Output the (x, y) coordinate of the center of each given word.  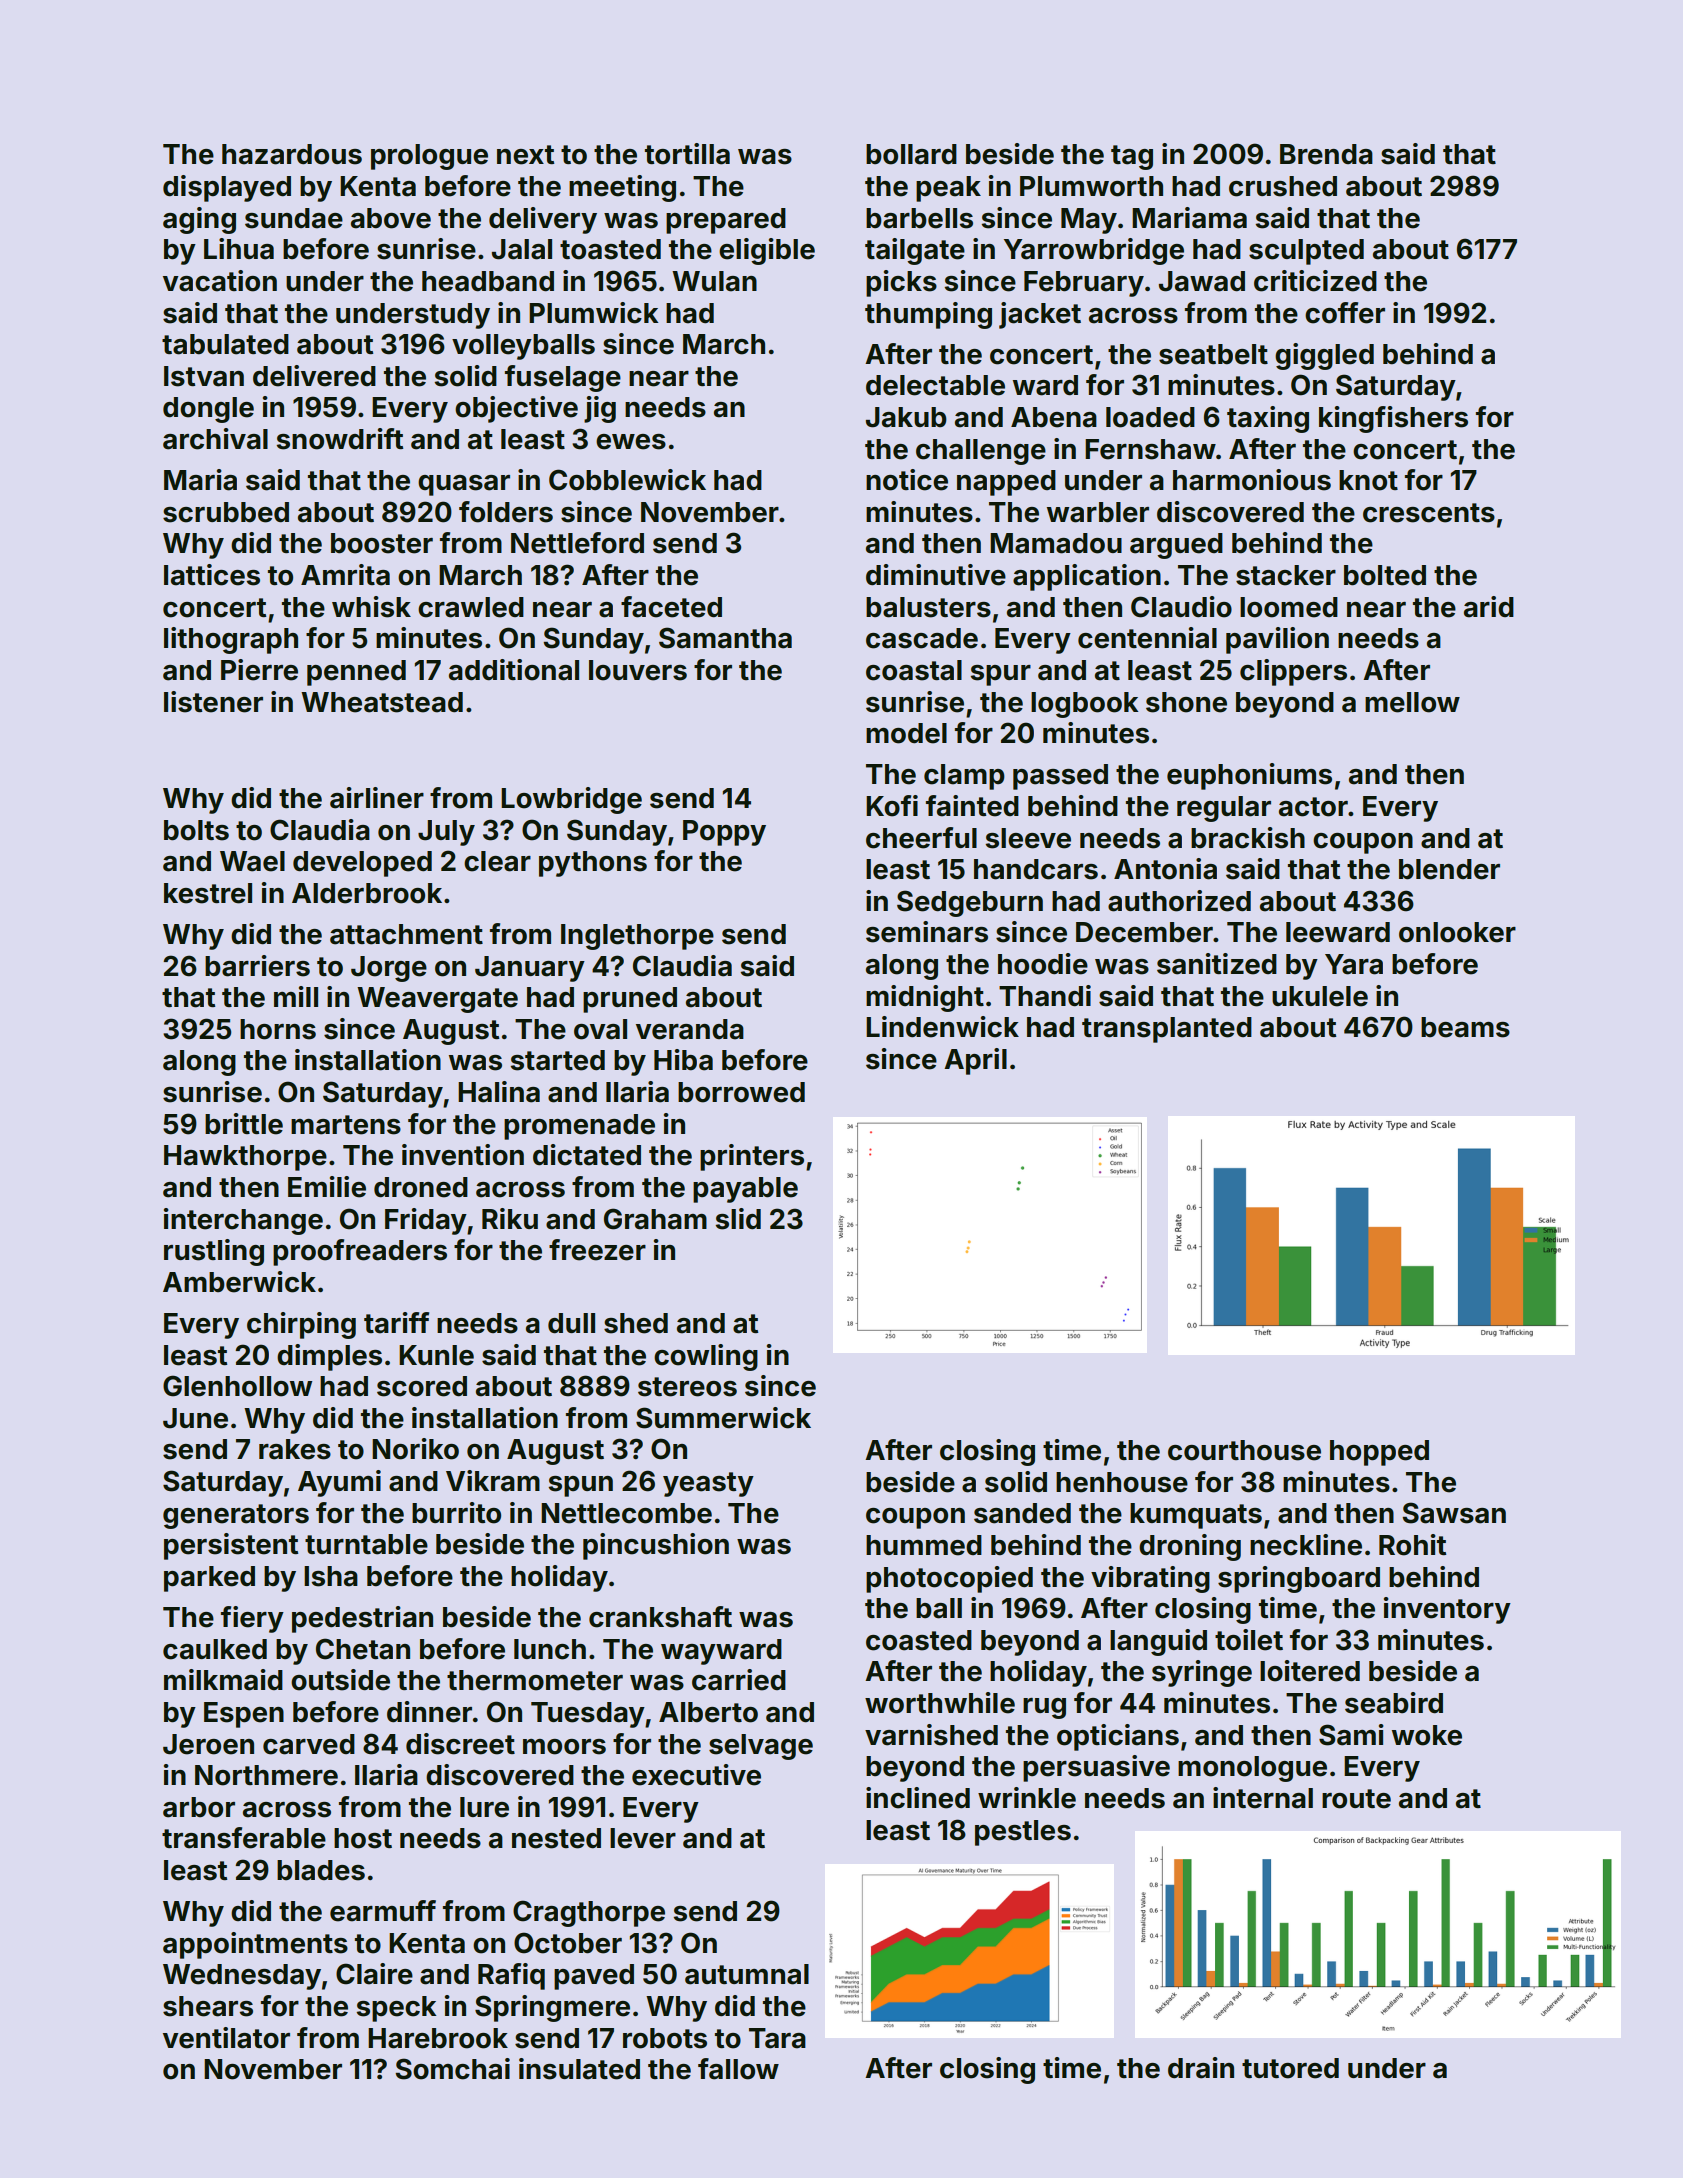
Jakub (906, 417)
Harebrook (438, 2038)
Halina (499, 1092)
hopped (1379, 1453)
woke (1427, 1735)
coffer (1345, 313)
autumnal (747, 1974)
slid (738, 1219)
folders (506, 512)
